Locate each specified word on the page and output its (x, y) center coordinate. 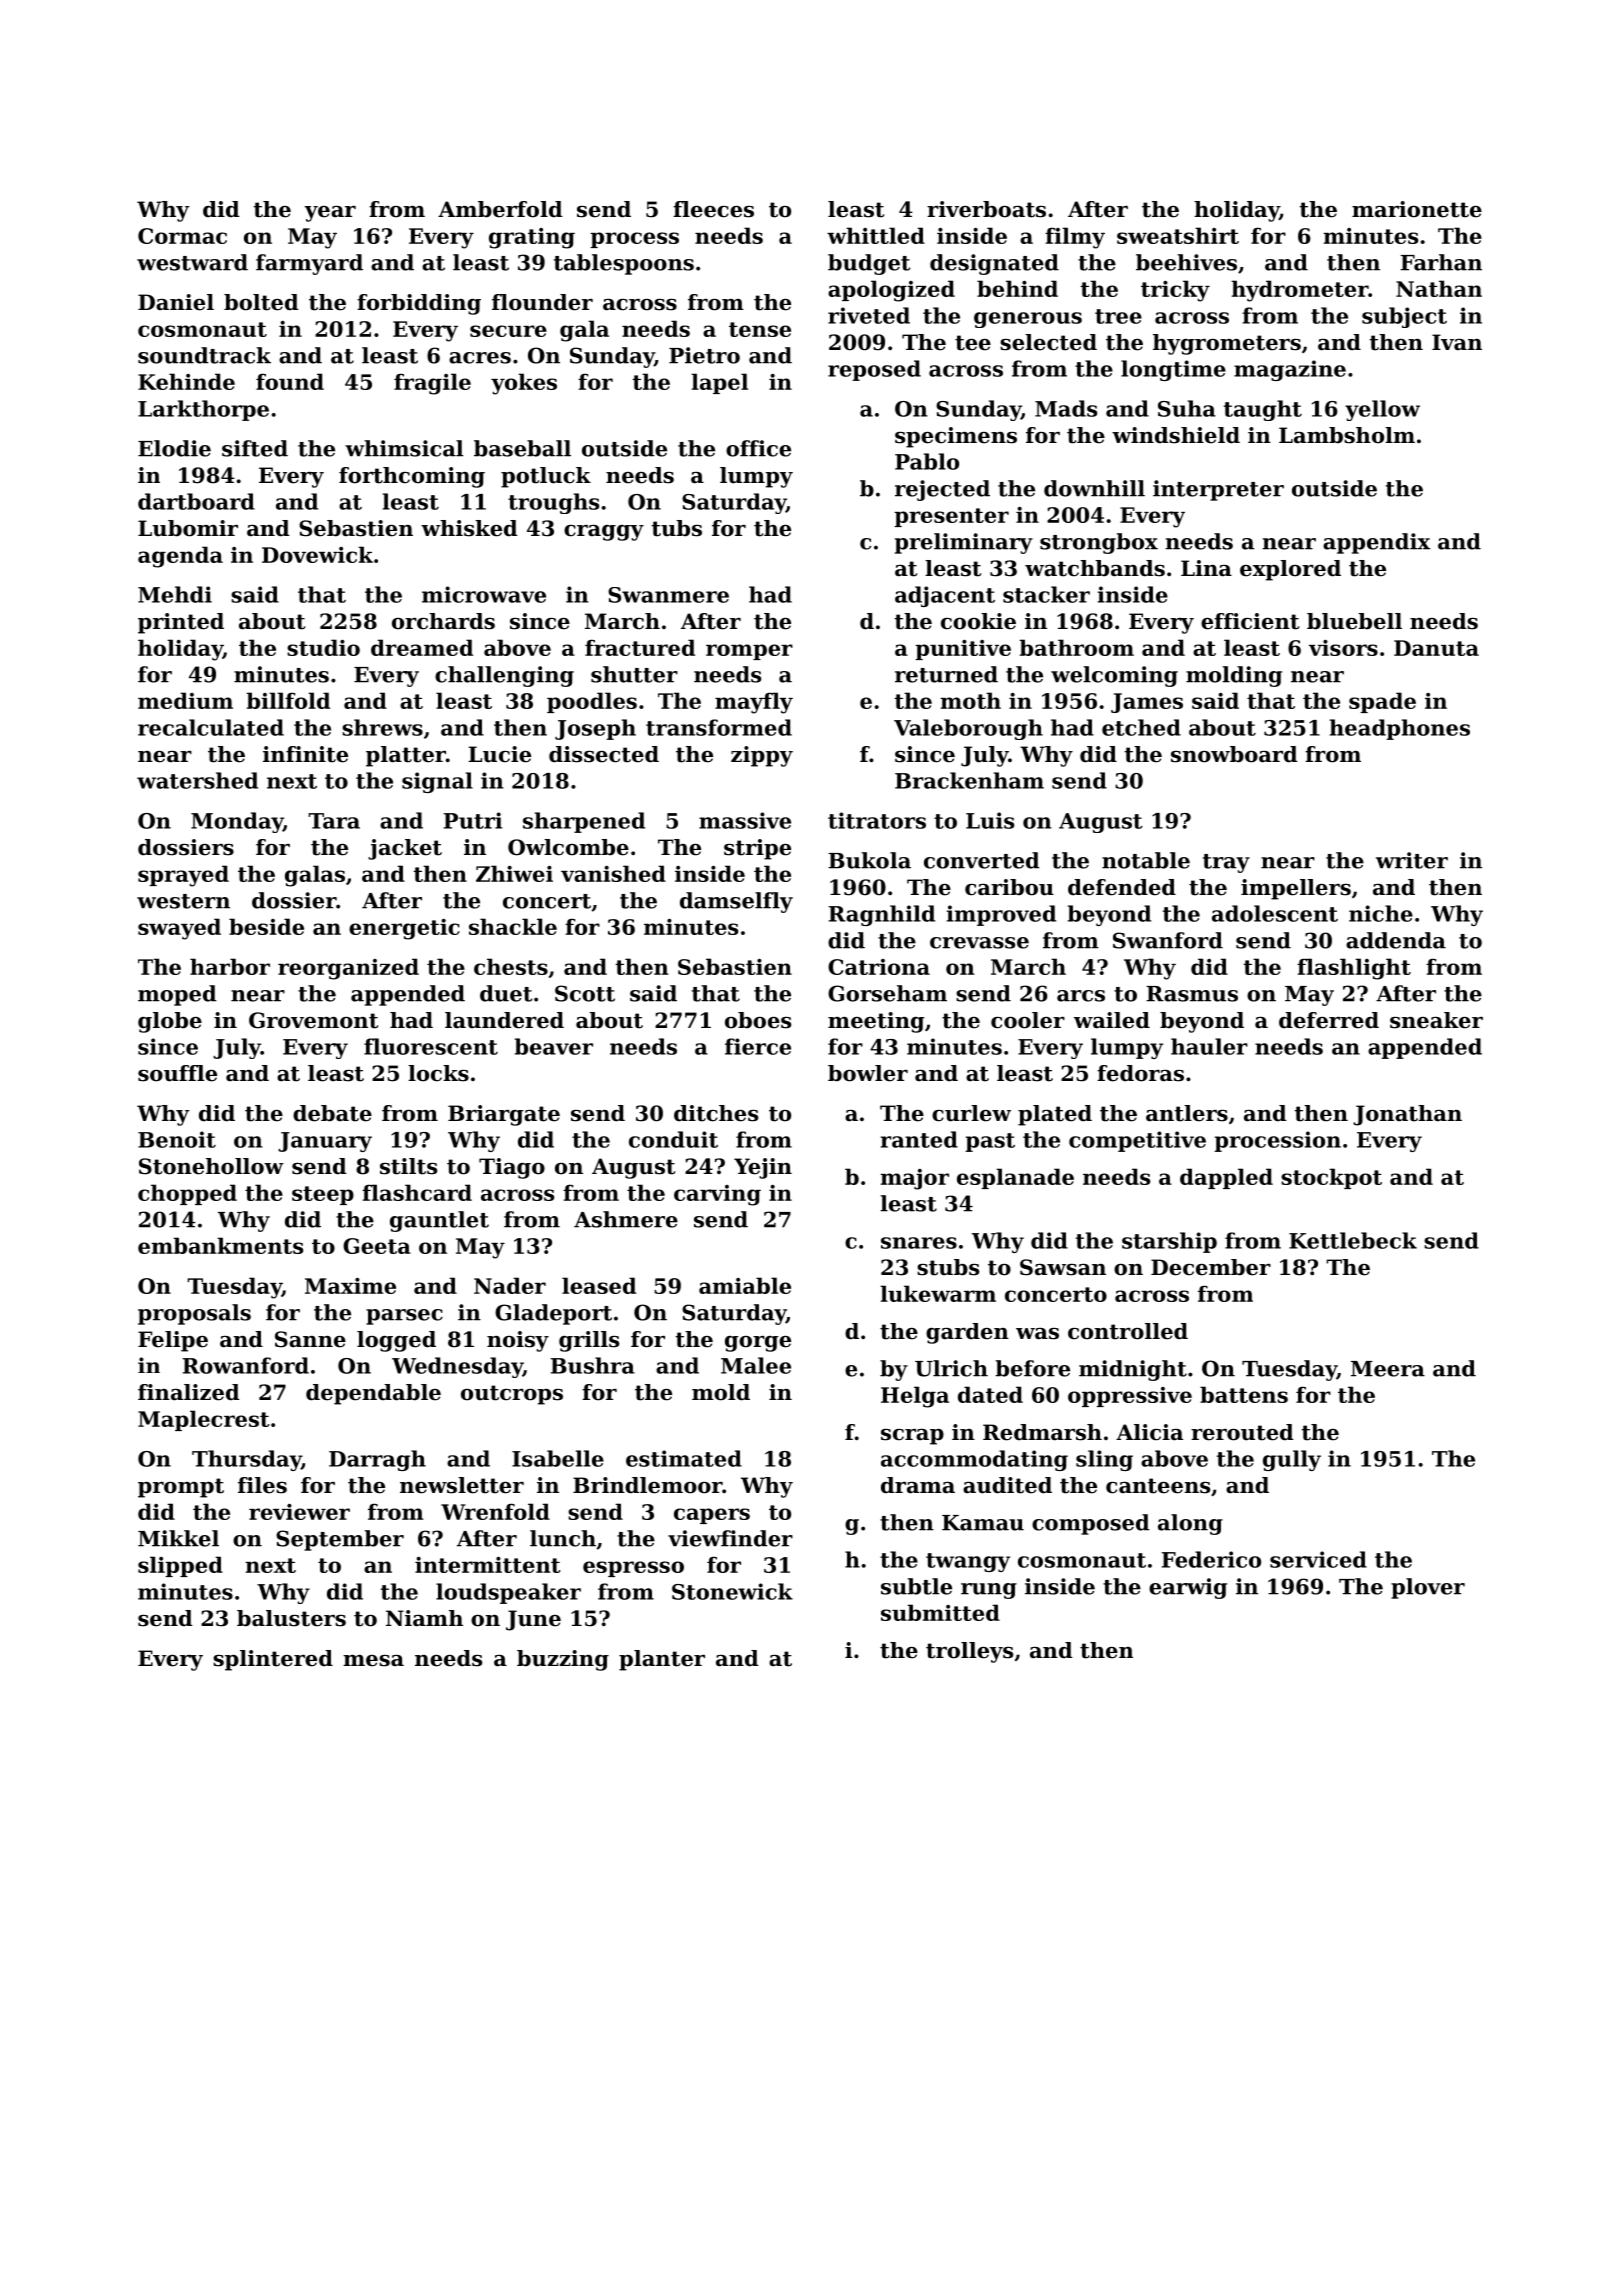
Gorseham (887, 993)
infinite (305, 754)
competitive (1137, 1141)
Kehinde (186, 381)
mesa (373, 1661)
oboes (758, 1020)
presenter (951, 517)
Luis (990, 820)
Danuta (1436, 648)
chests (511, 966)
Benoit (177, 1139)
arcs (1081, 996)
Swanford (1168, 940)
